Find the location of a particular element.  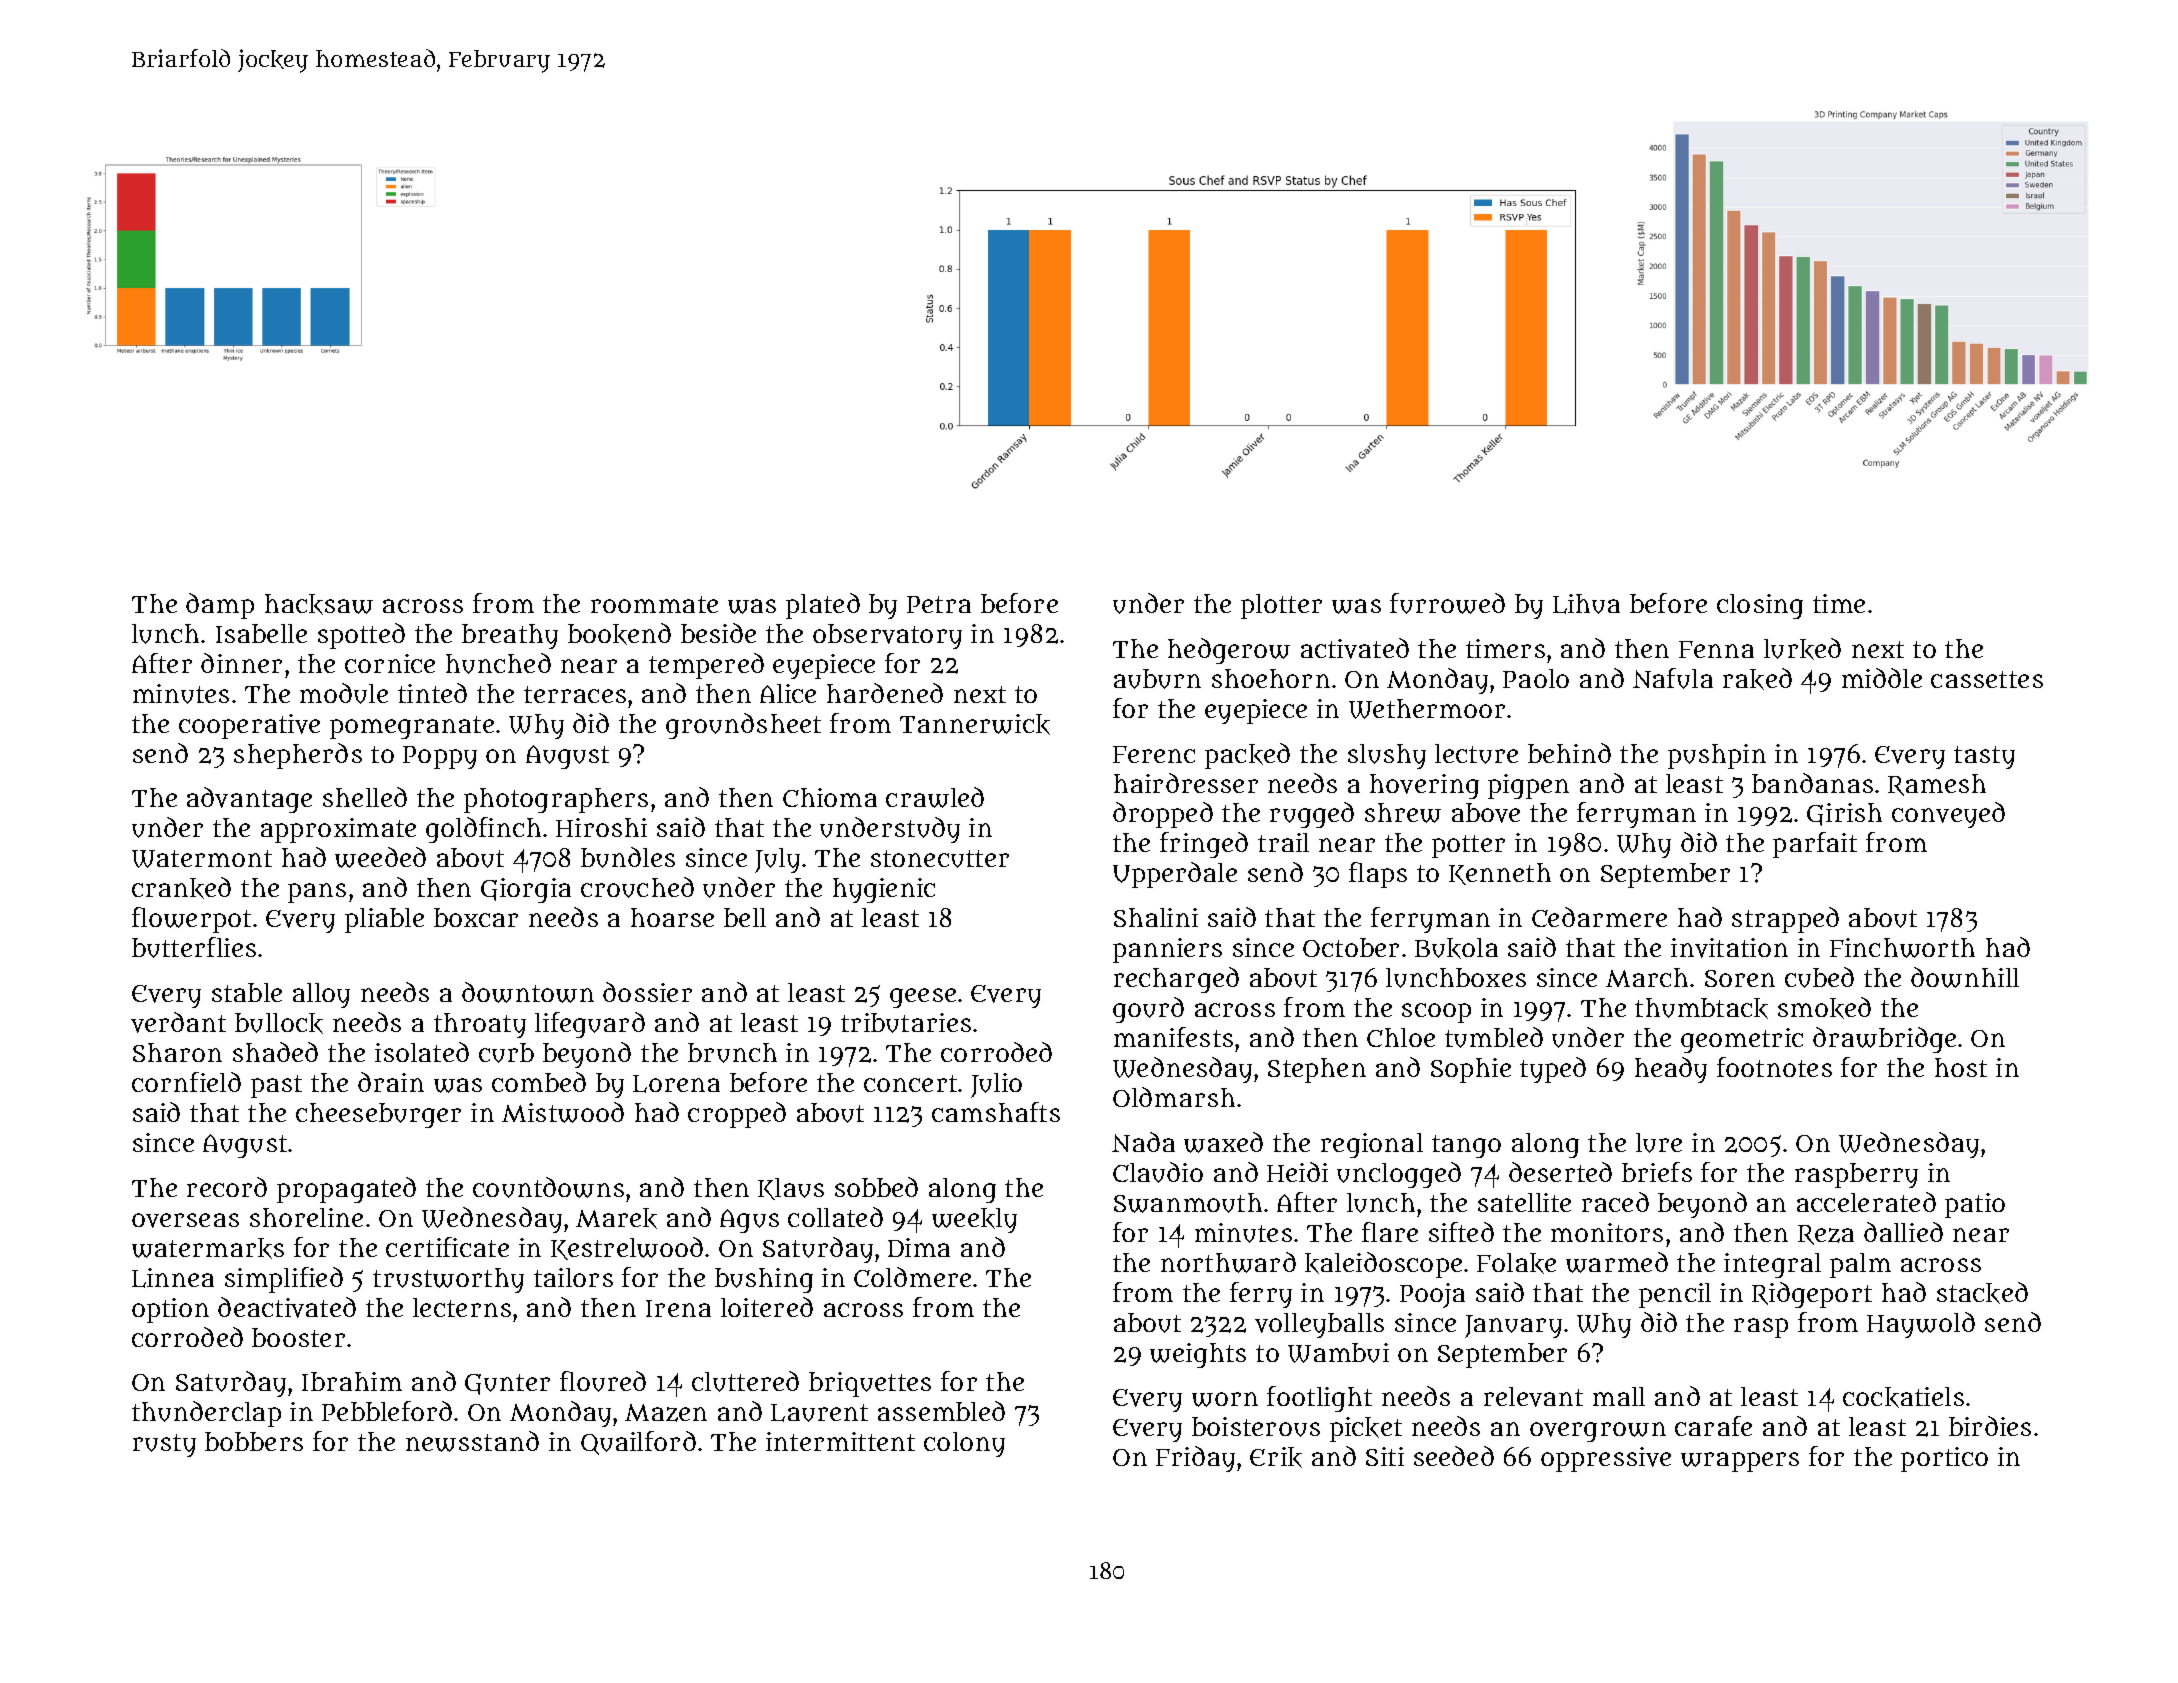

palm is located at coordinates (1860, 1265).
